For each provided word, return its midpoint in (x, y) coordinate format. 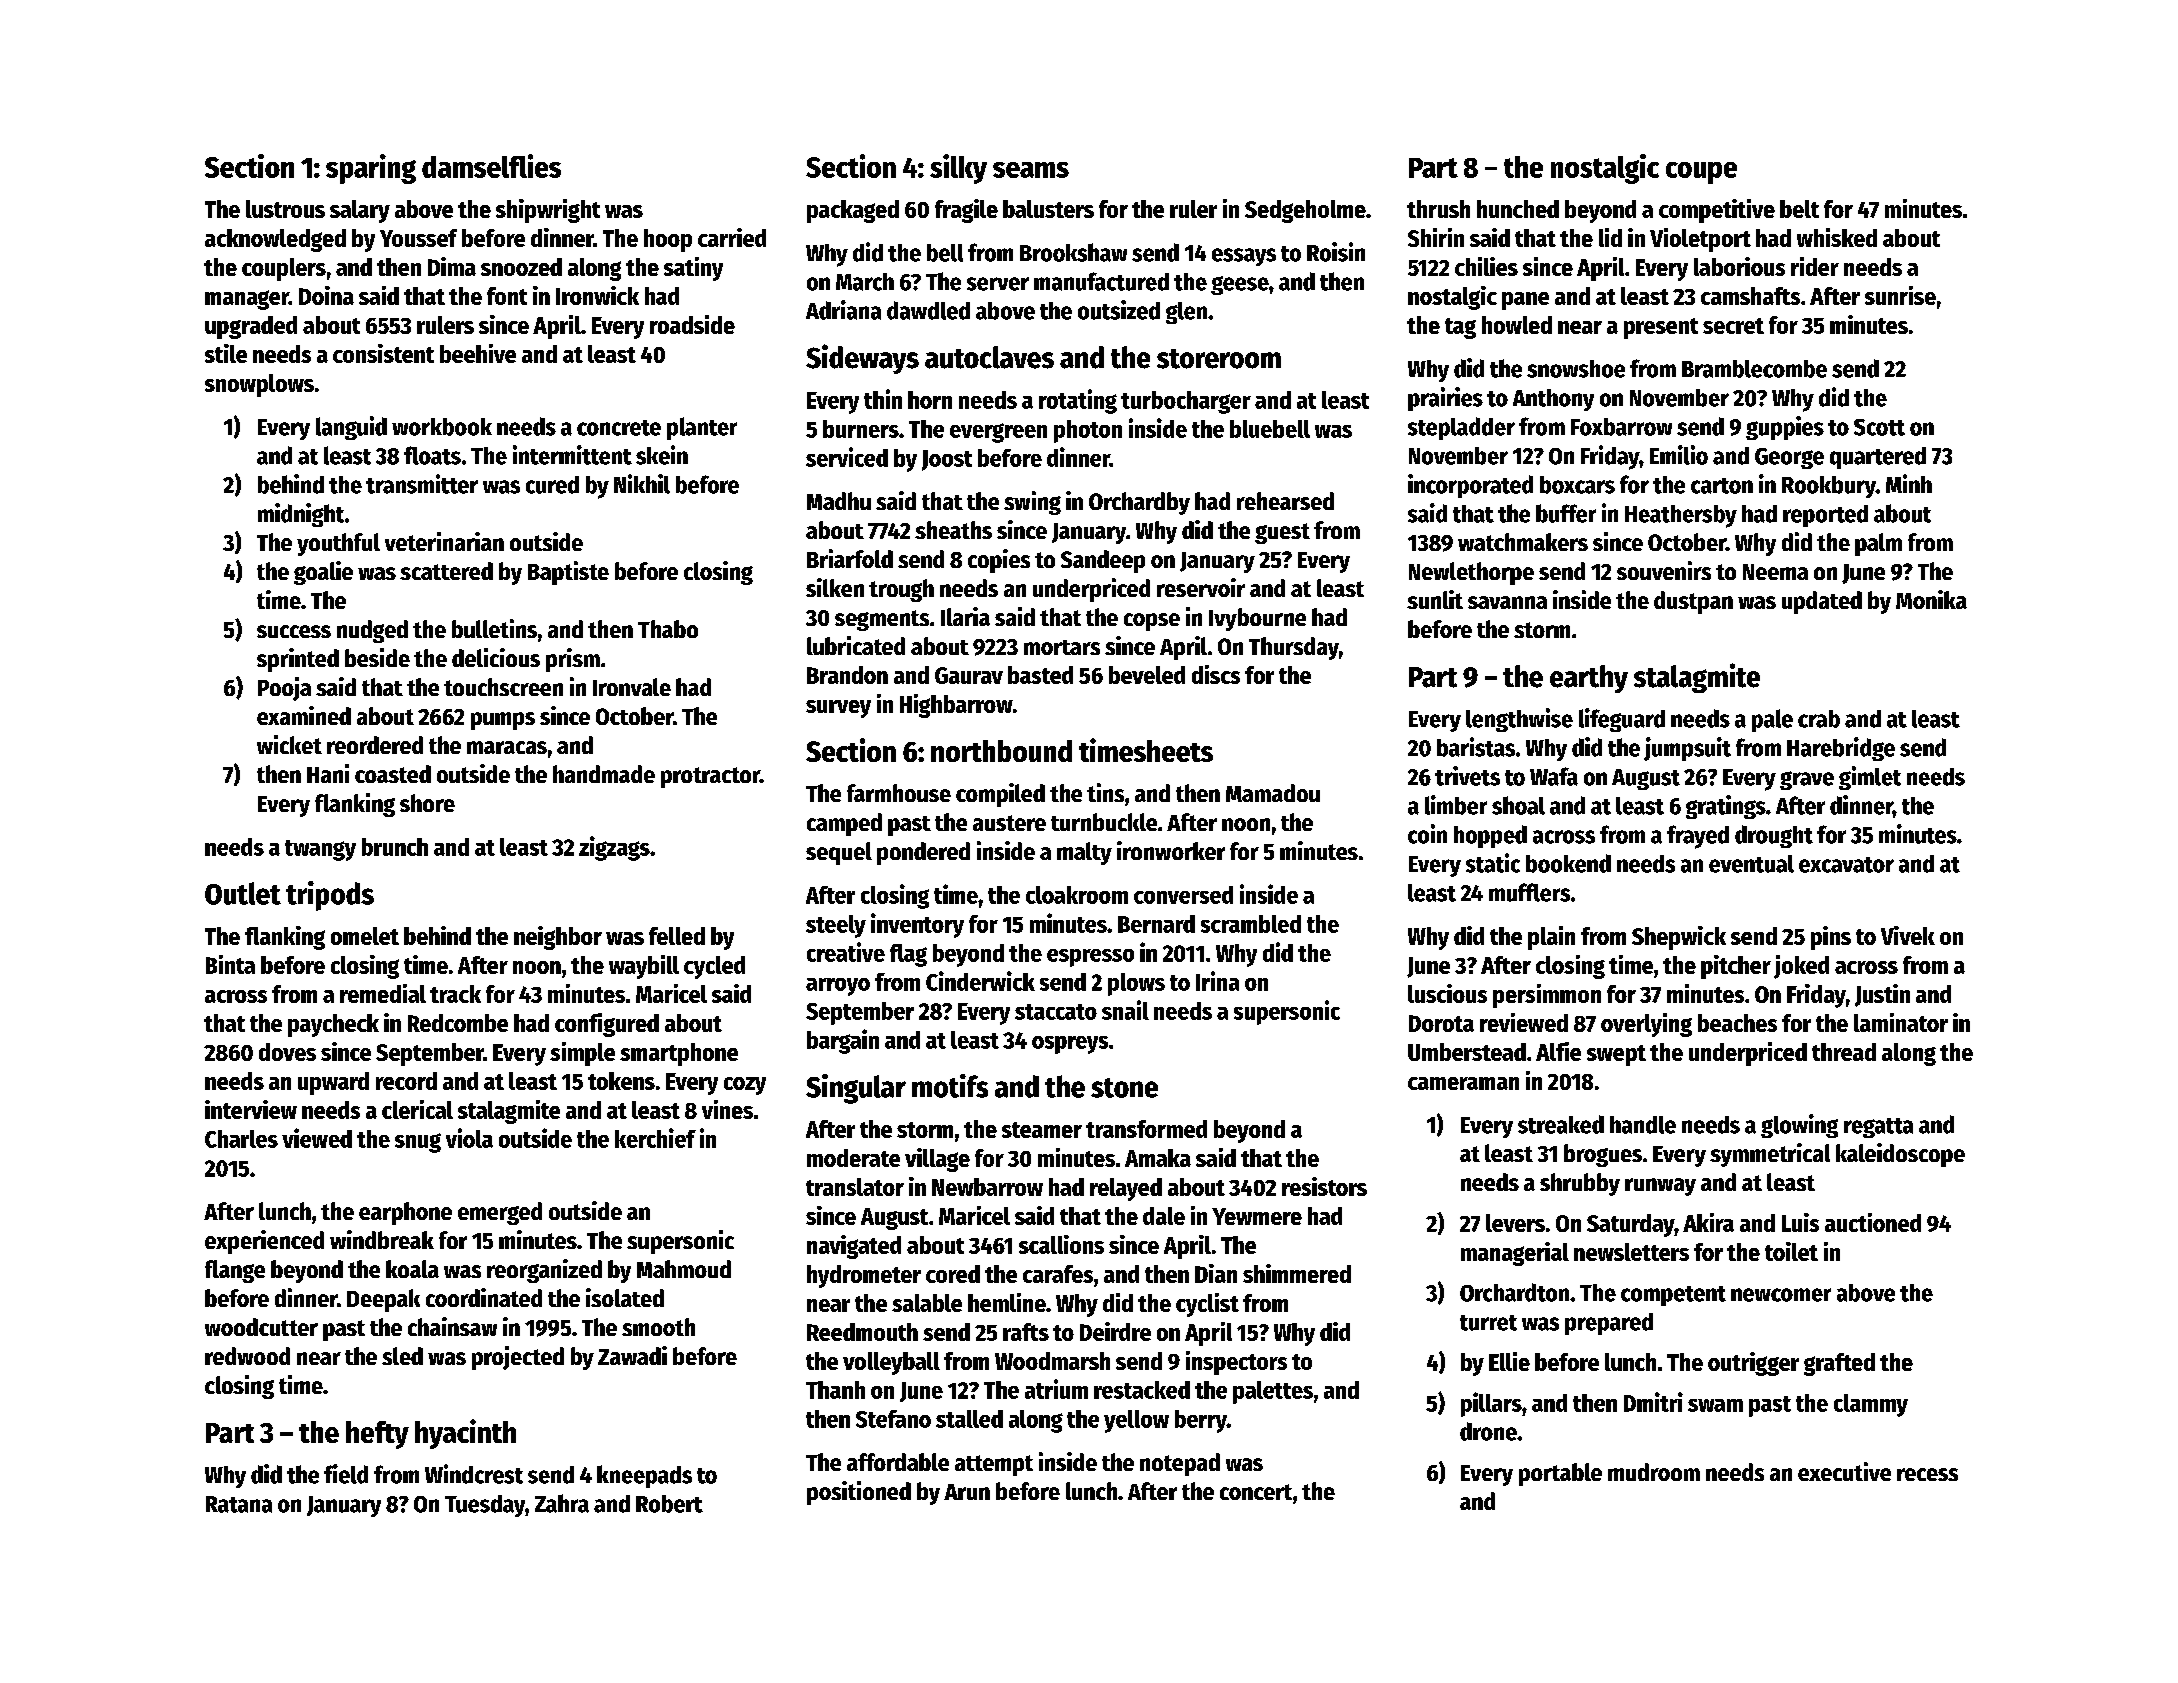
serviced (847, 457)
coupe (1701, 173)
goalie (323, 573)
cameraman (1463, 1083)
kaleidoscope (1900, 1155)
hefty (377, 1435)
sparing (371, 169)
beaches (1737, 1023)
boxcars (1577, 485)
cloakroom (1077, 895)
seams (1031, 170)
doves (287, 1052)
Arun (967, 1492)
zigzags (614, 848)
